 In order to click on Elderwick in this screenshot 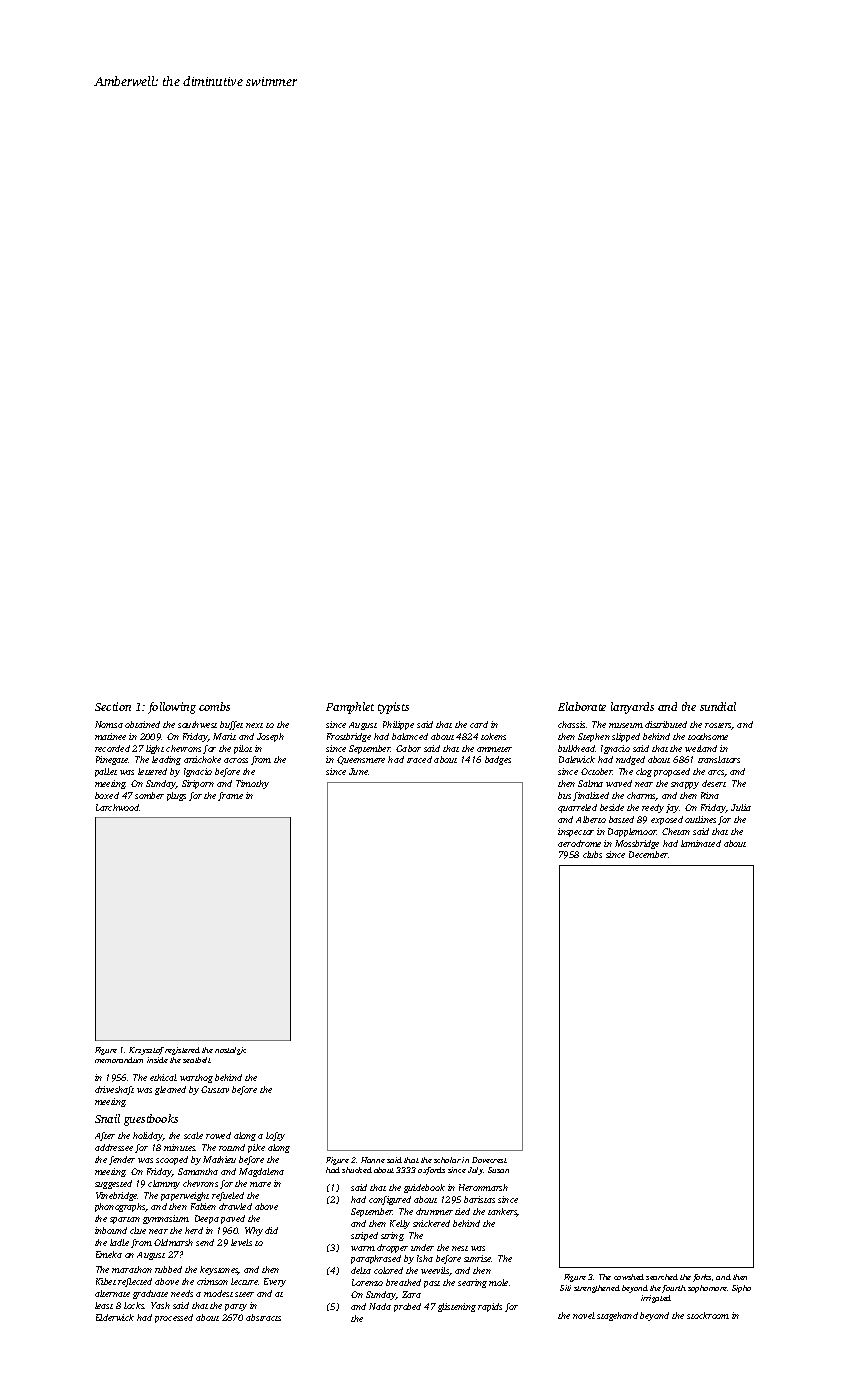, I will do `click(115, 1317)`.
